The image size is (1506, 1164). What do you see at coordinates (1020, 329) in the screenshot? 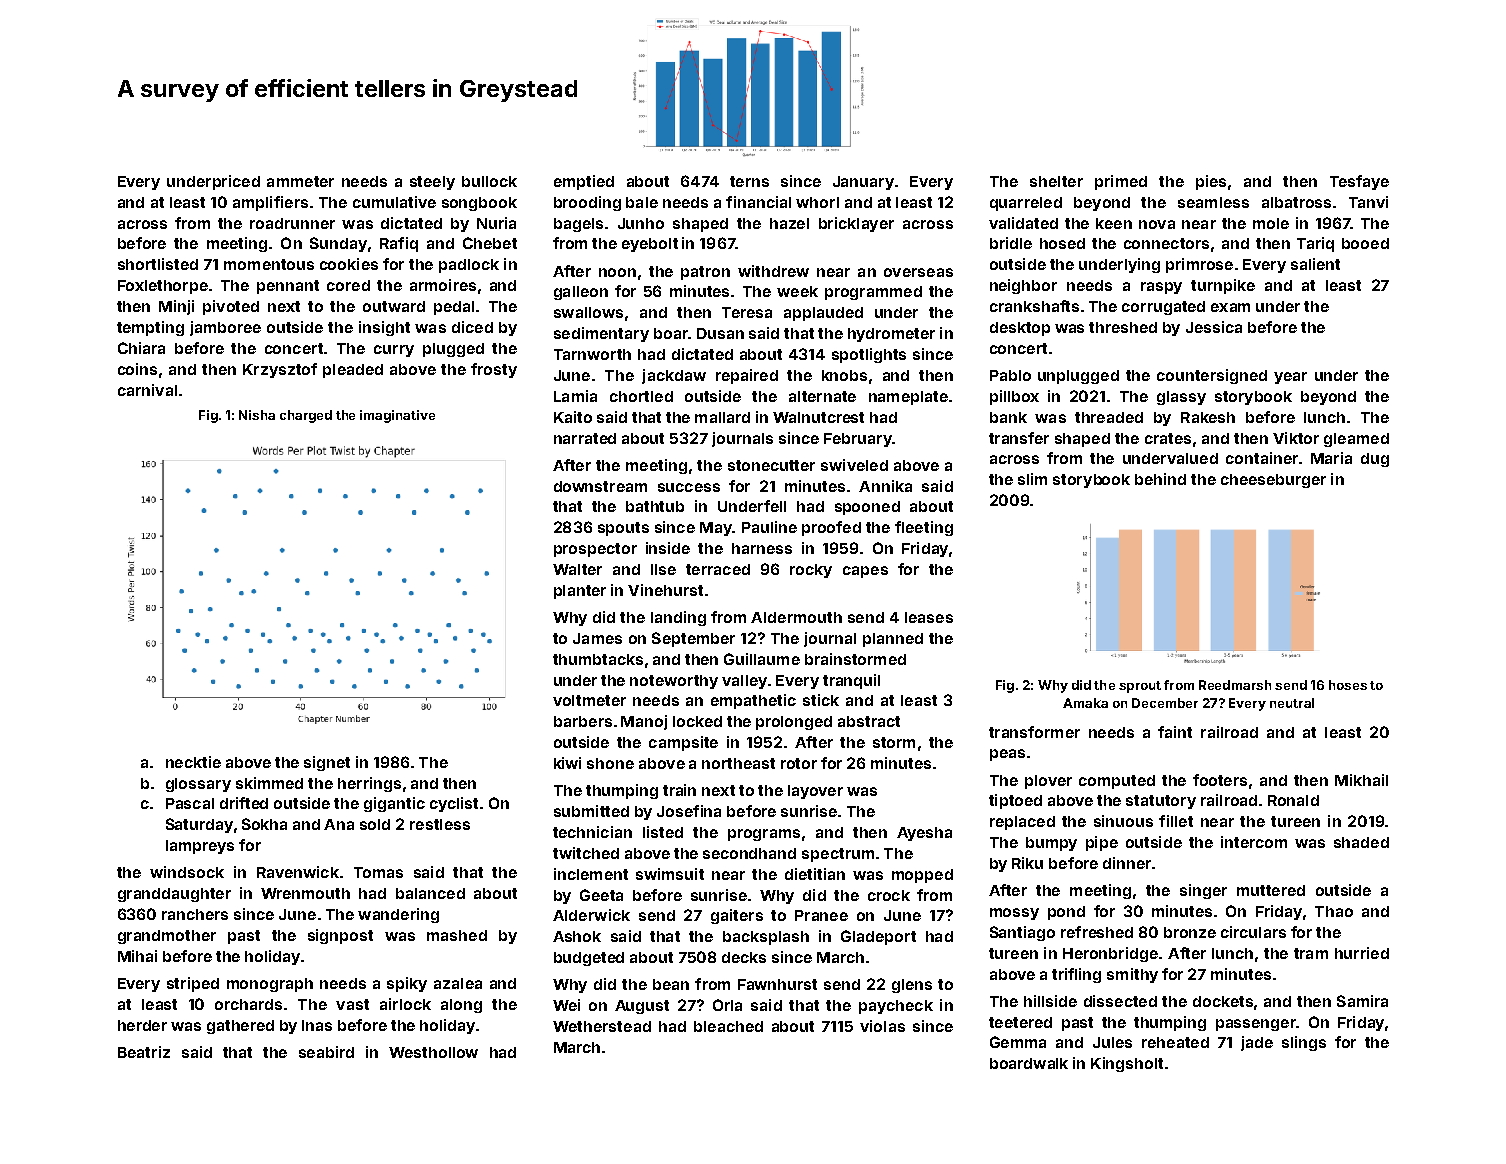
I see `desktop` at bounding box center [1020, 329].
